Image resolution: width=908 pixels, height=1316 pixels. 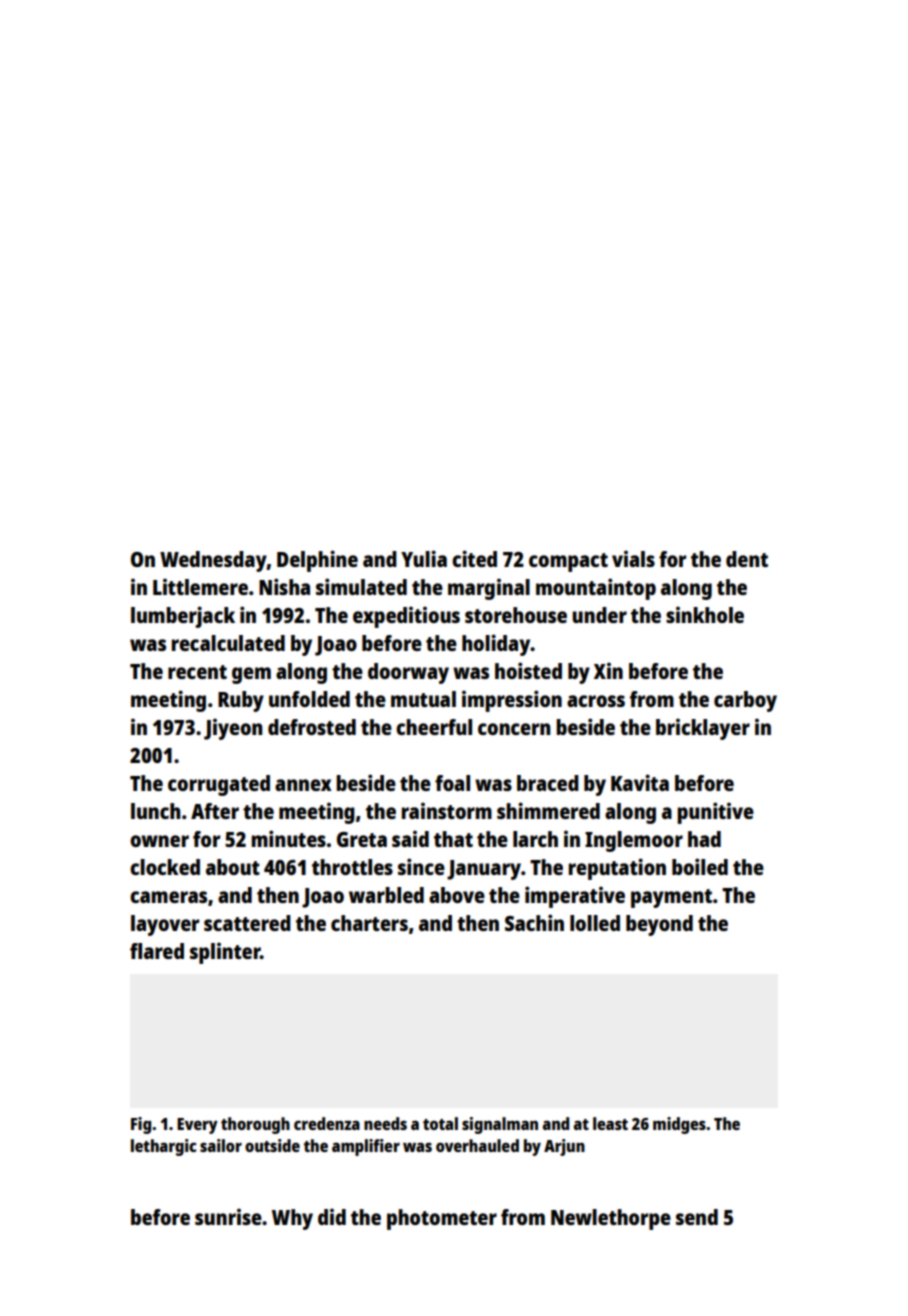 What do you see at coordinates (292, 1219) in the image?
I see `Why` at bounding box center [292, 1219].
